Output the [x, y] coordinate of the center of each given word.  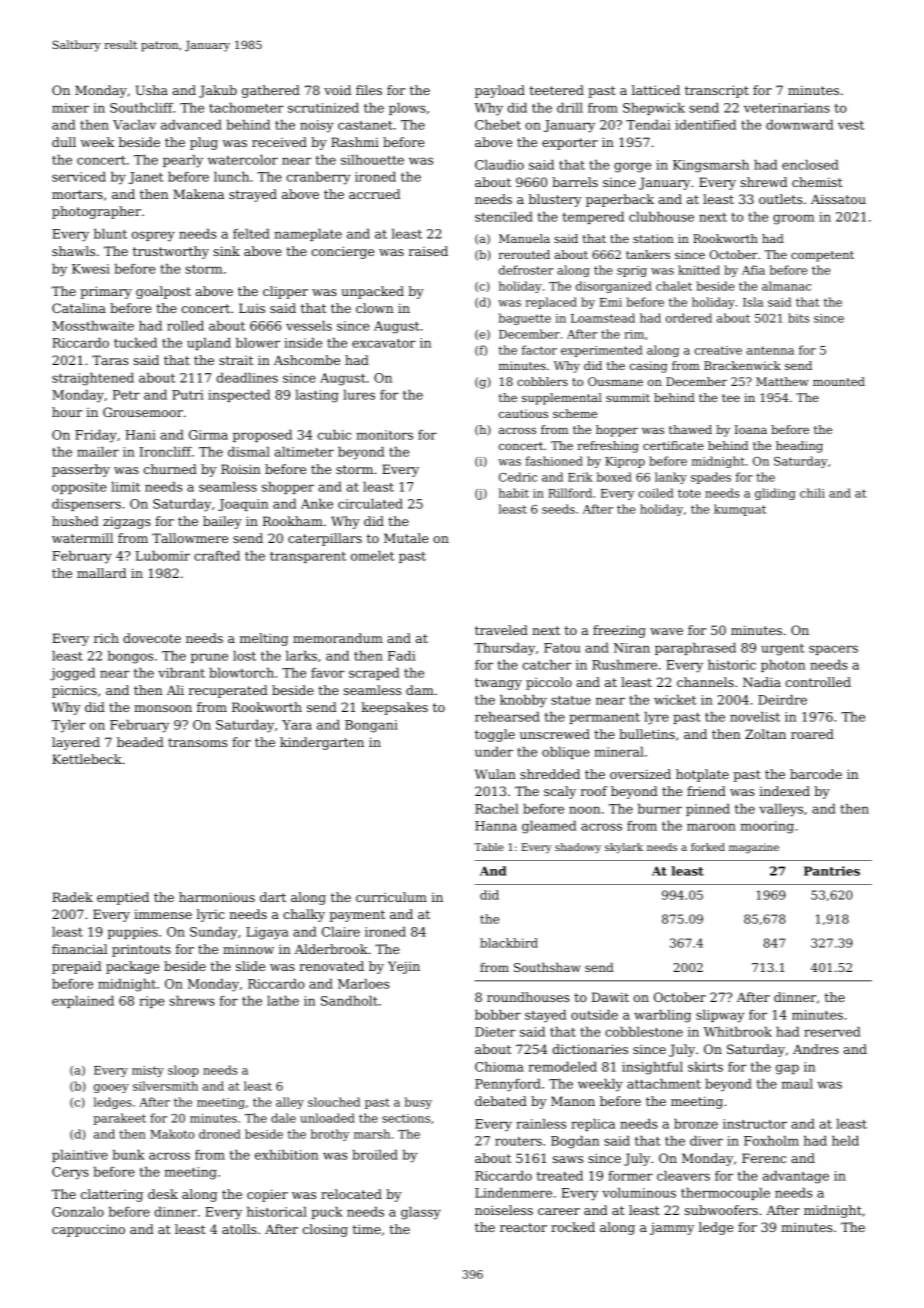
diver [706, 1141]
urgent [783, 650]
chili [812, 493]
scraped [374, 674]
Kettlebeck [87, 759]
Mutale [406, 538]
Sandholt [349, 1001]
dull [64, 142]
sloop [183, 1071]
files [369, 90]
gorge [632, 167]
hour [67, 412]
